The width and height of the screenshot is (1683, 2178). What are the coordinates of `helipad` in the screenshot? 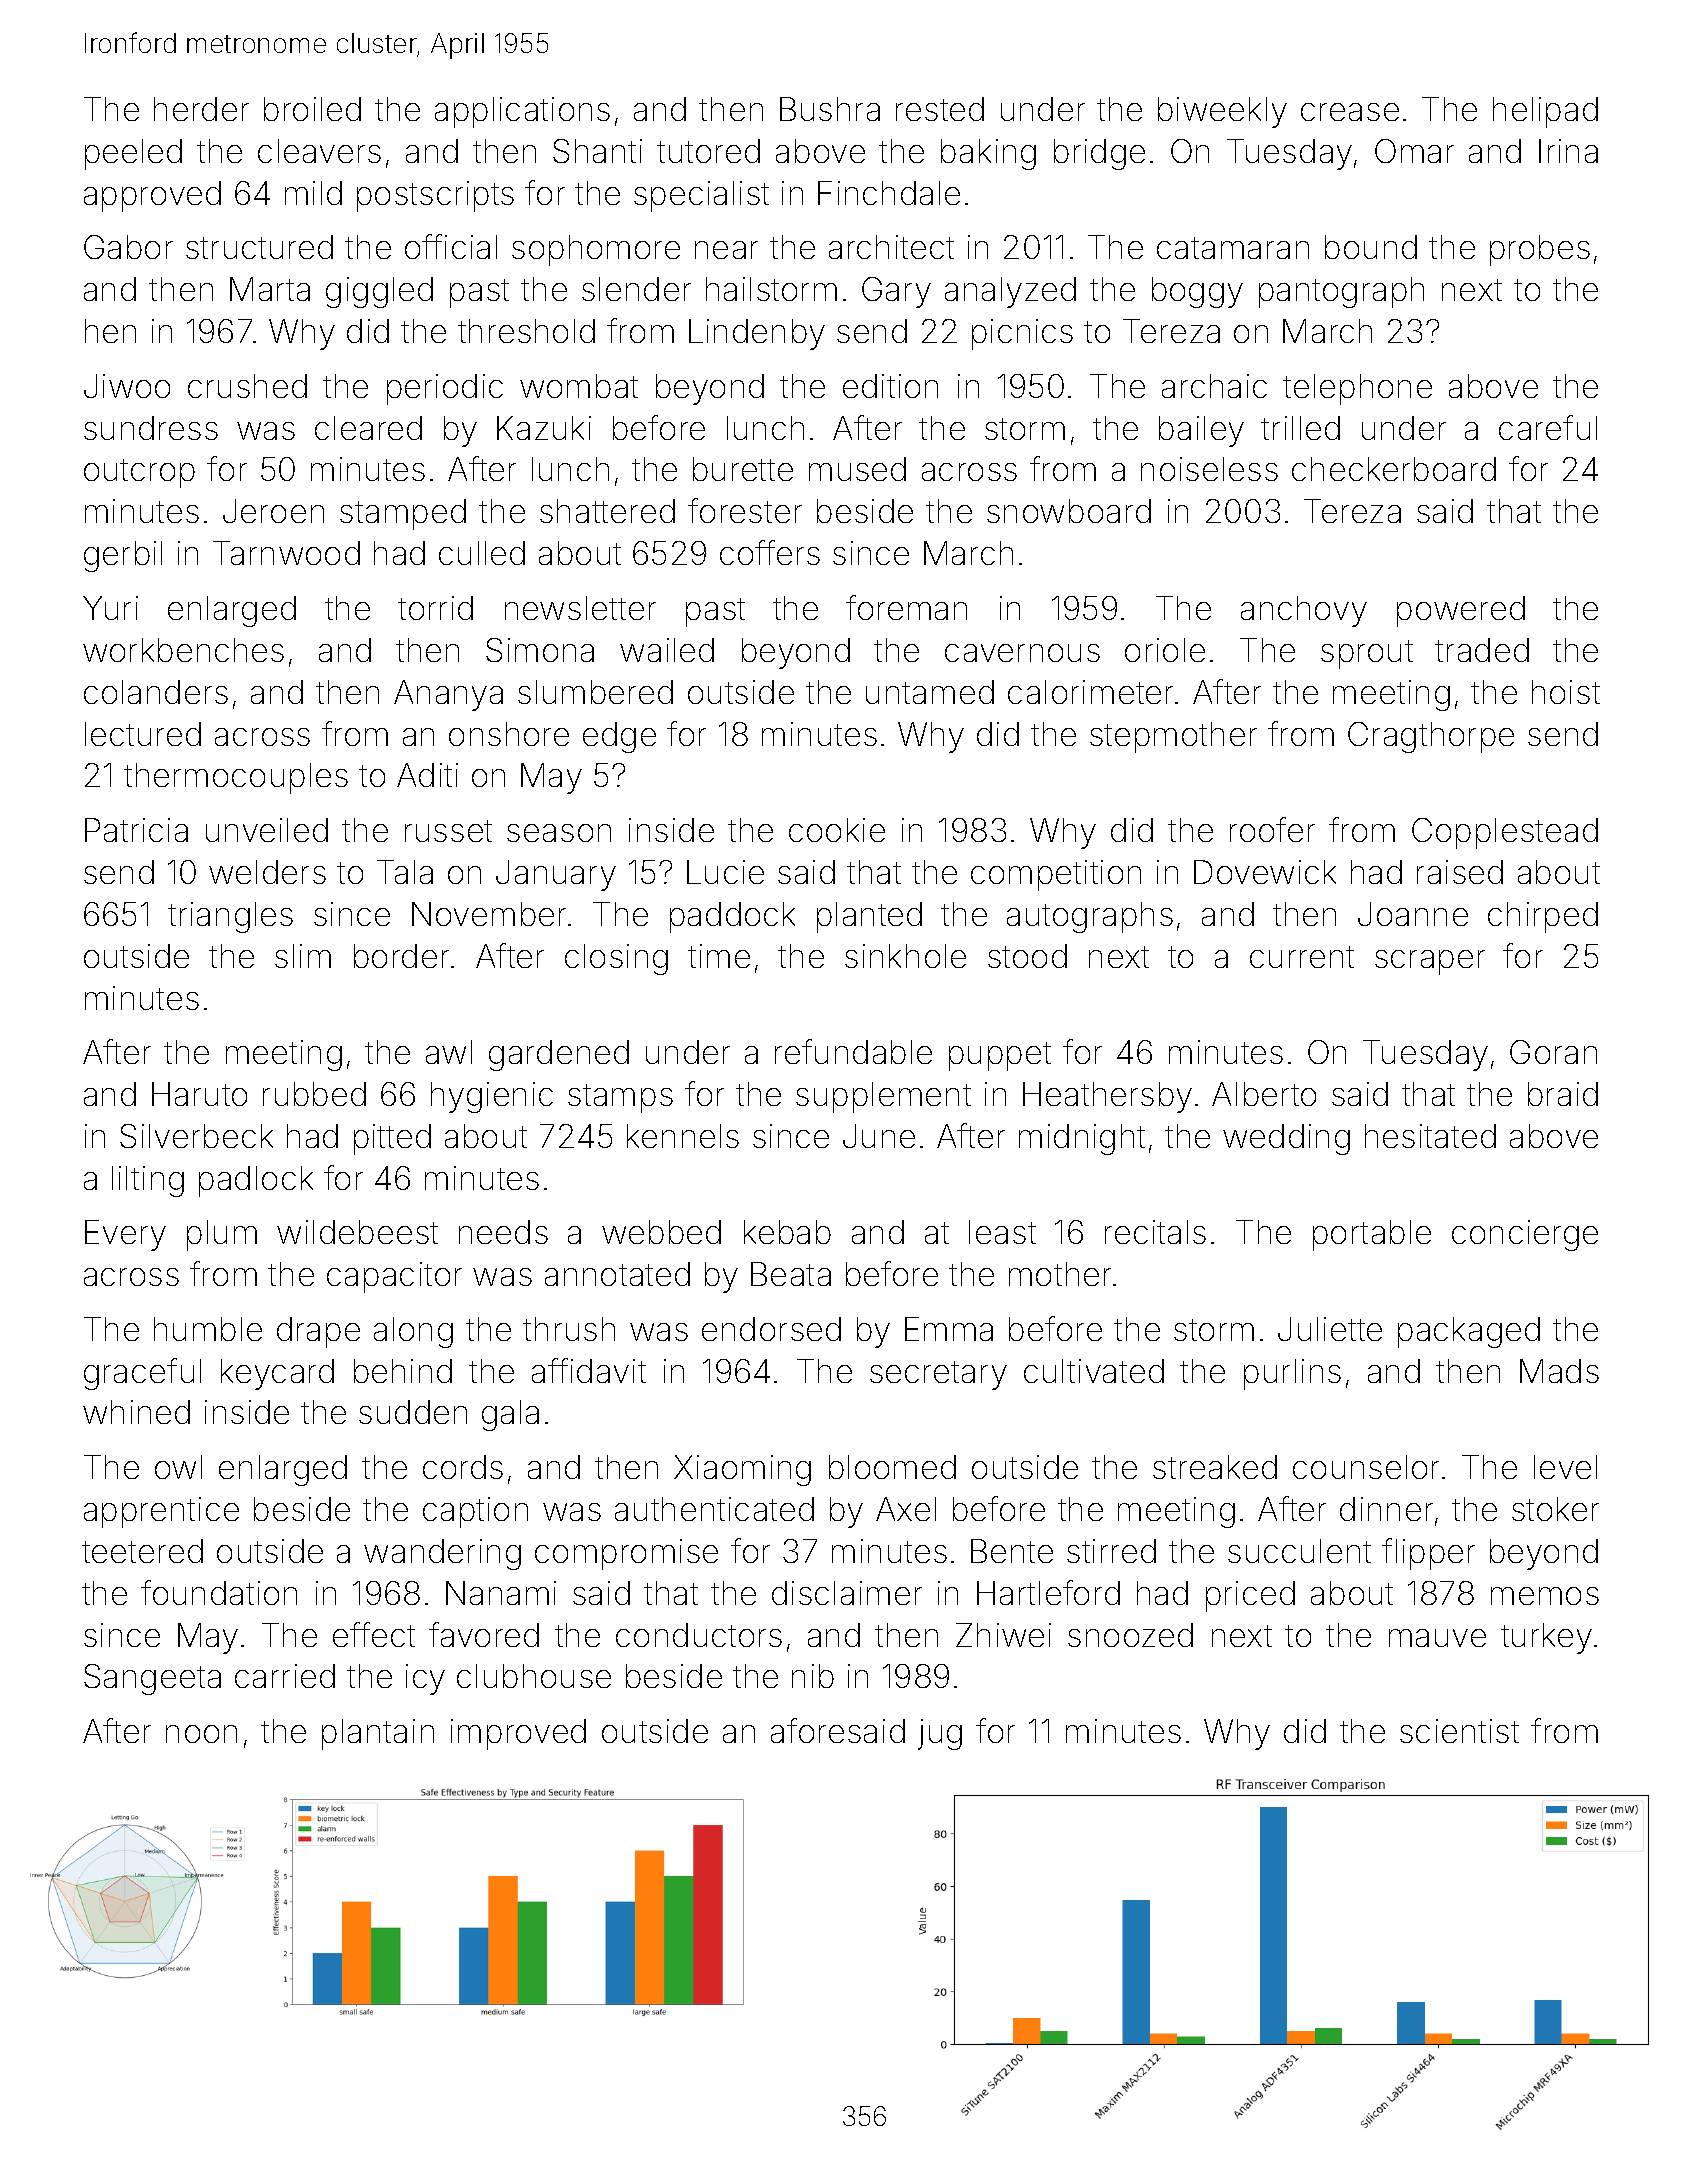 It's located at (1545, 112).
